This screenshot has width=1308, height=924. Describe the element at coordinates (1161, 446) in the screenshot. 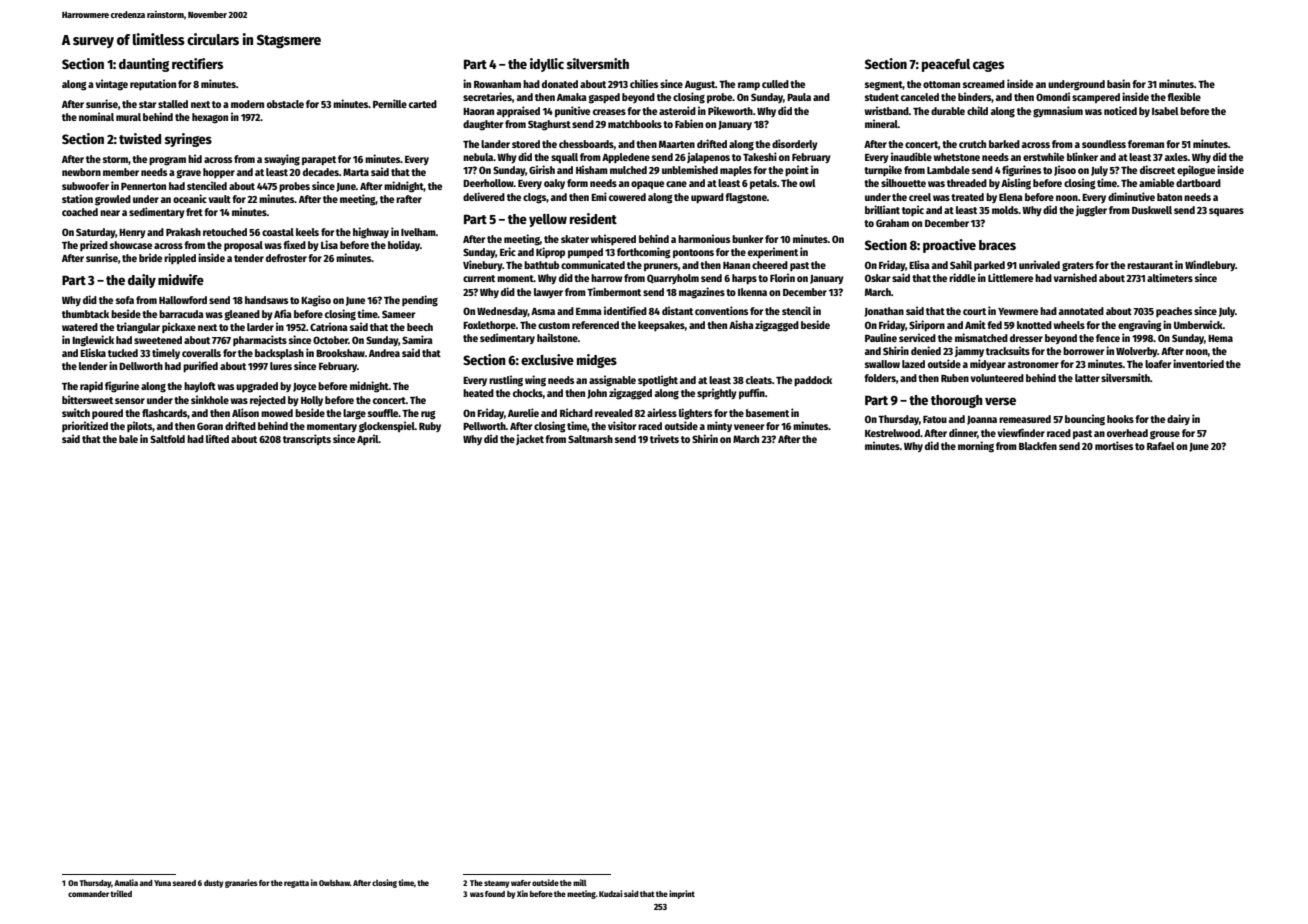

I see `Rafael` at that location.
